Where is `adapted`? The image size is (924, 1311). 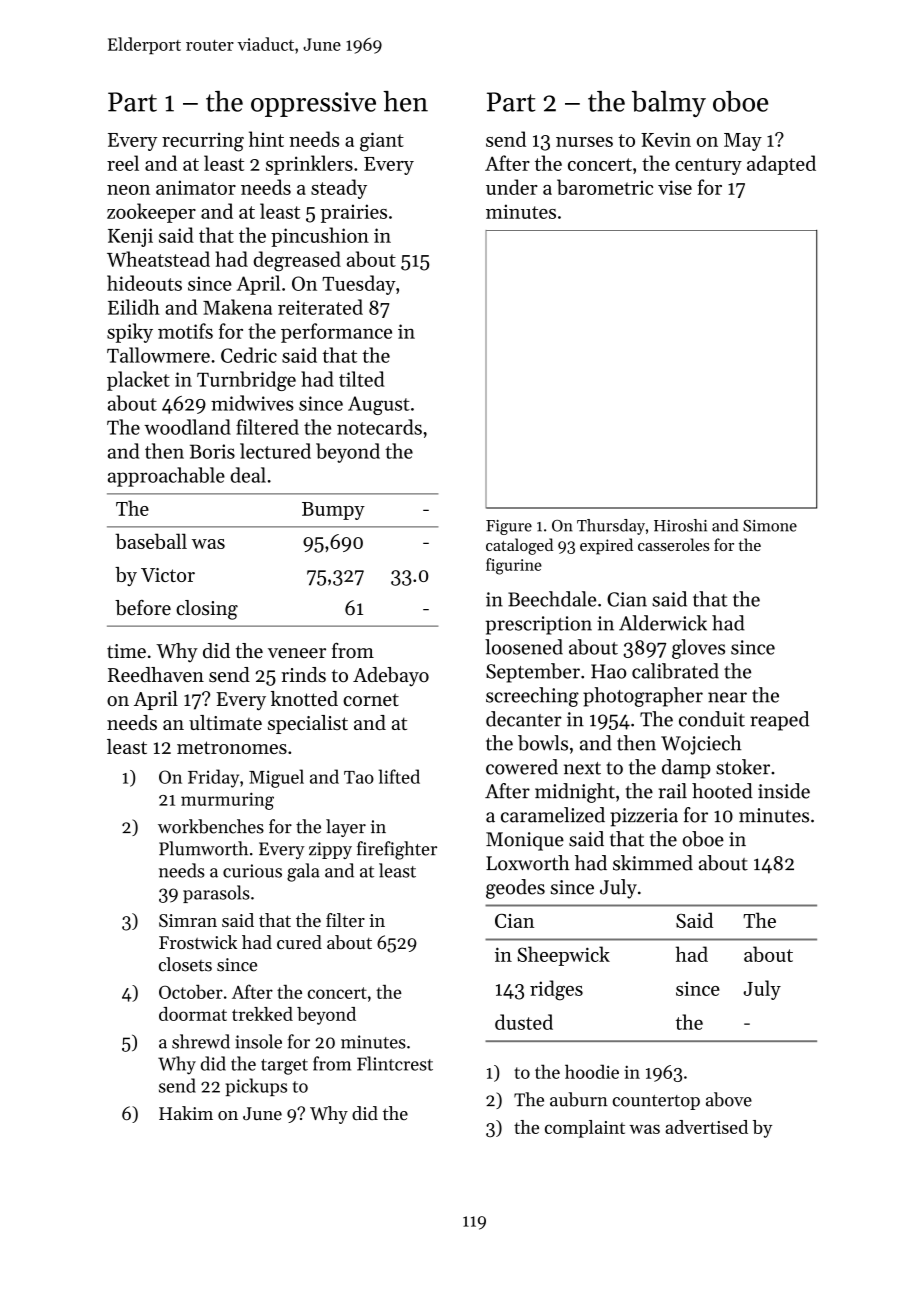 adapted is located at coordinates (781, 165).
